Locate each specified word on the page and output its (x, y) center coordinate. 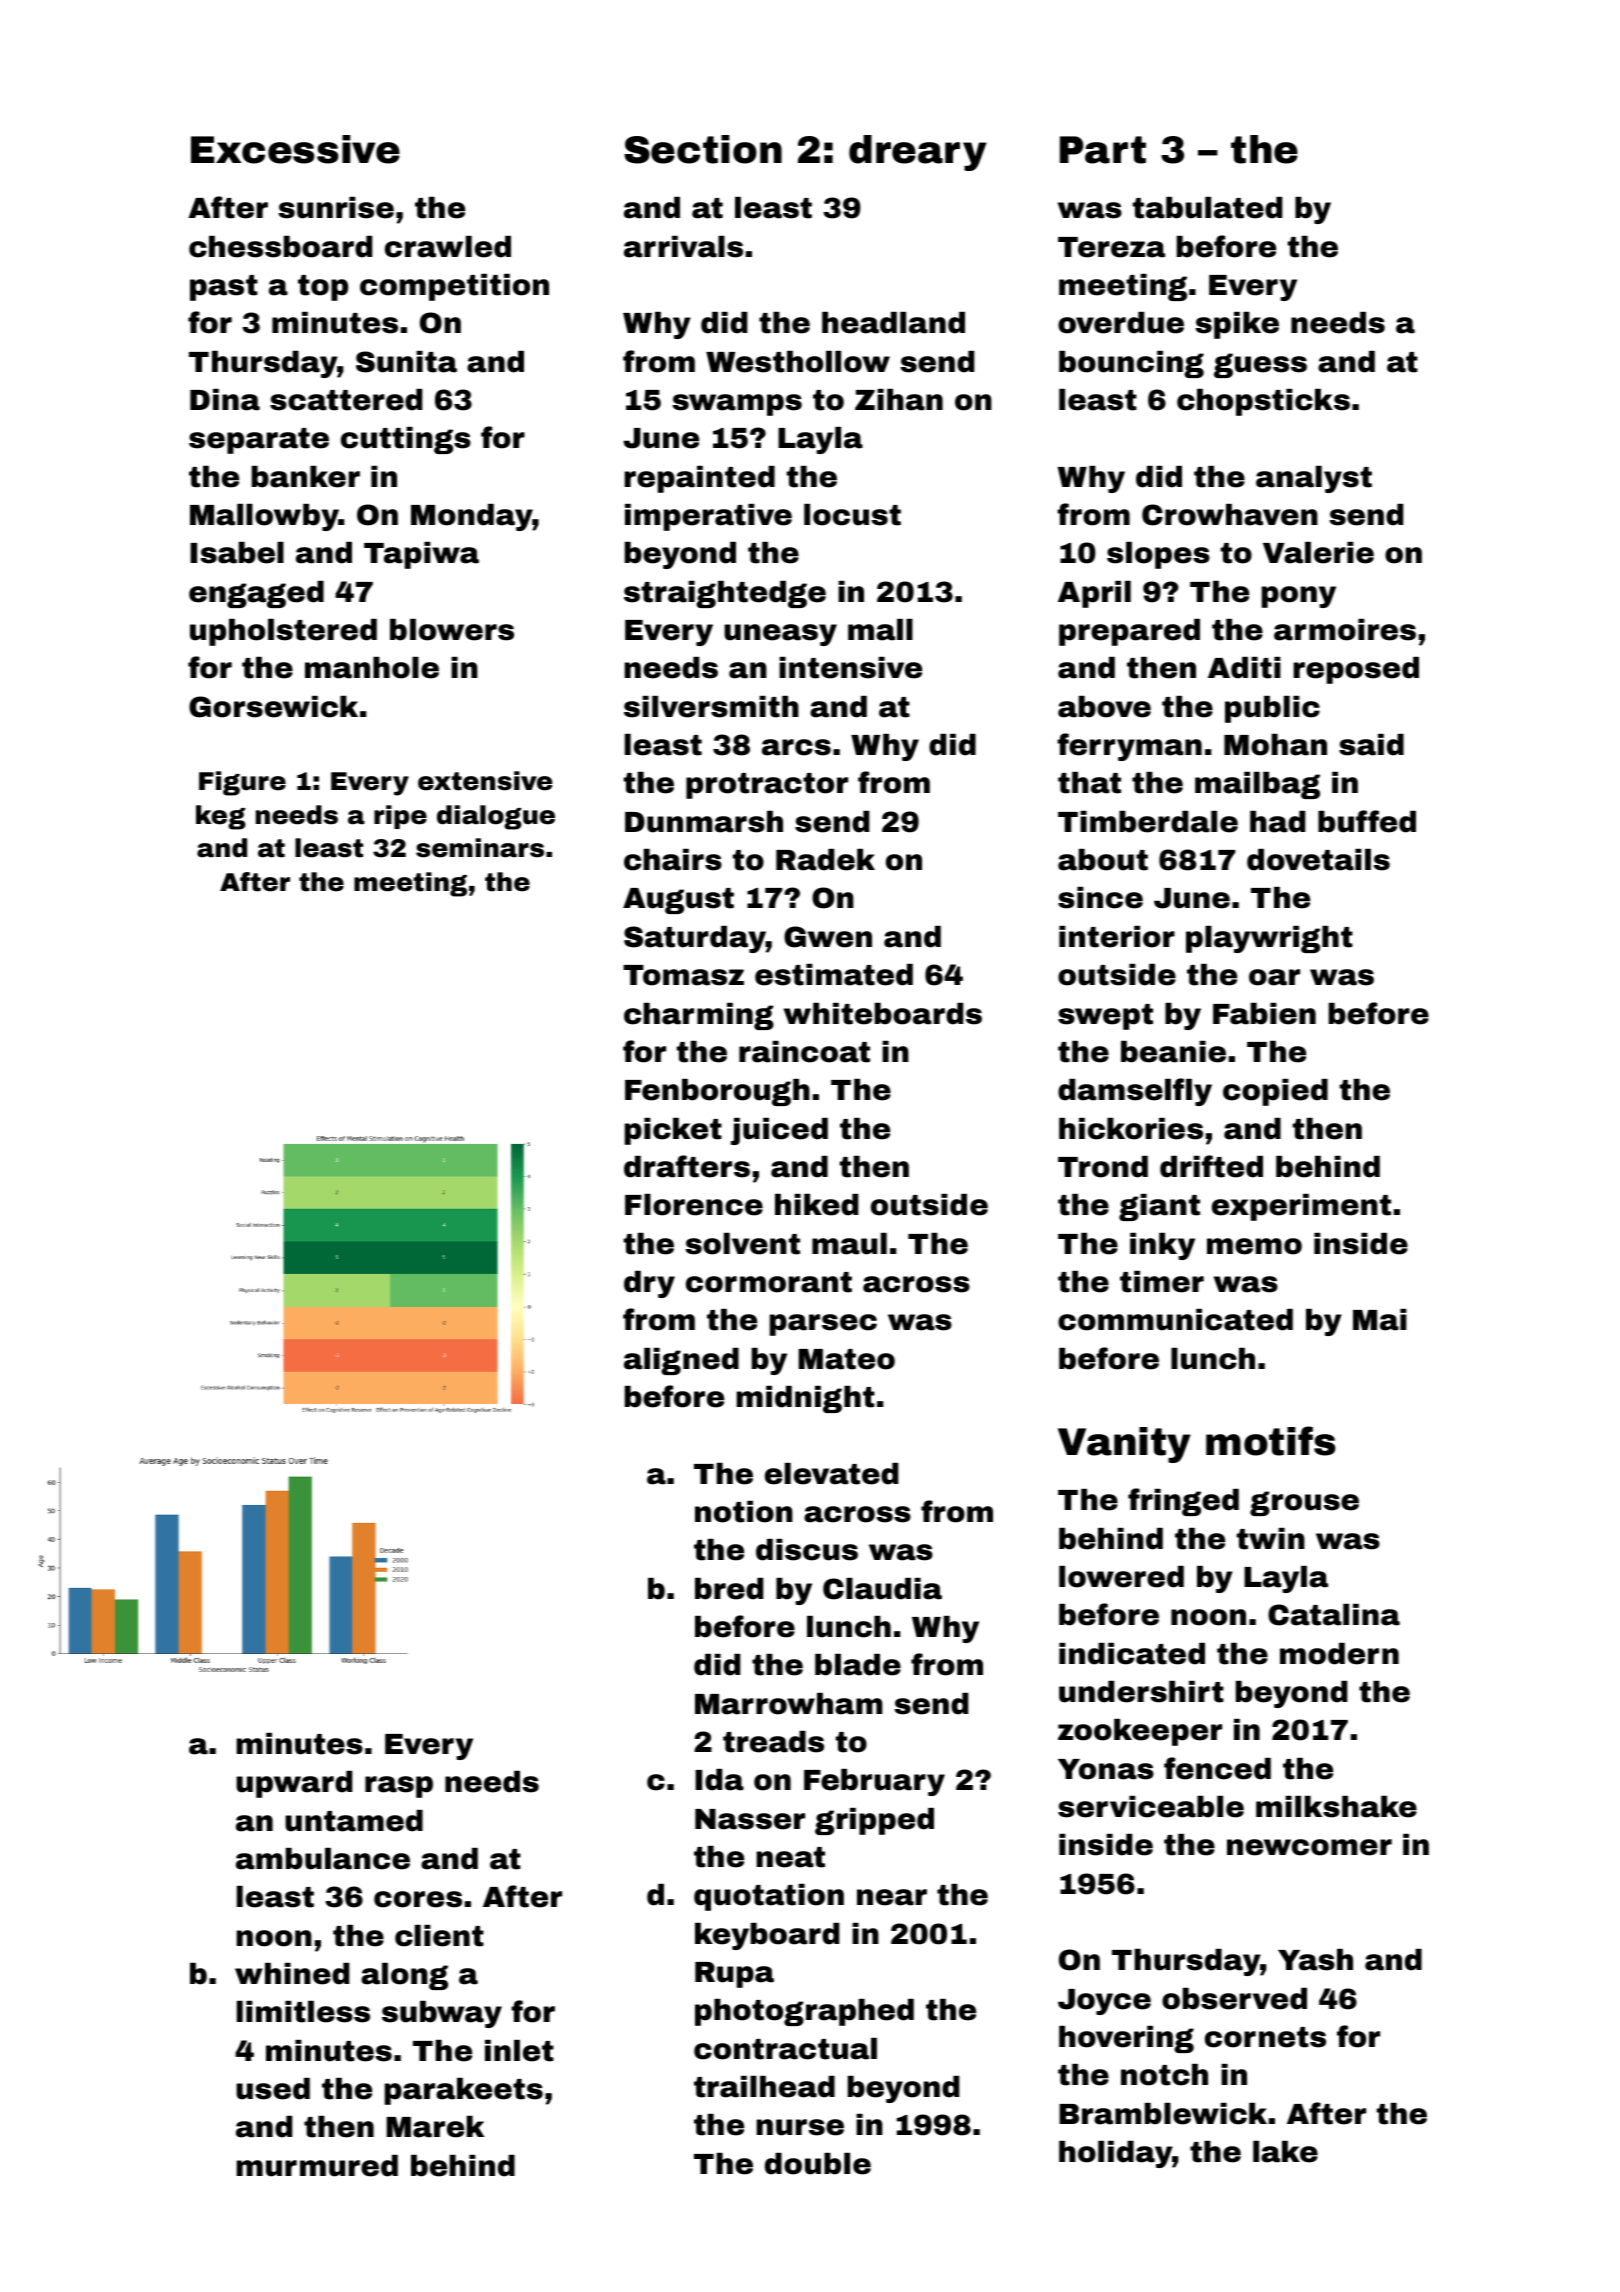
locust (852, 515)
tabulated (1207, 208)
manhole (372, 668)
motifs (1270, 1441)
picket (673, 1131)
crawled (448, 247)
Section (703, 149)
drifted (1211, 1166)
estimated (834, 975)
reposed (1356, 670)
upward (294, 1784)
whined (292, 1974)
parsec (823, 1325)
